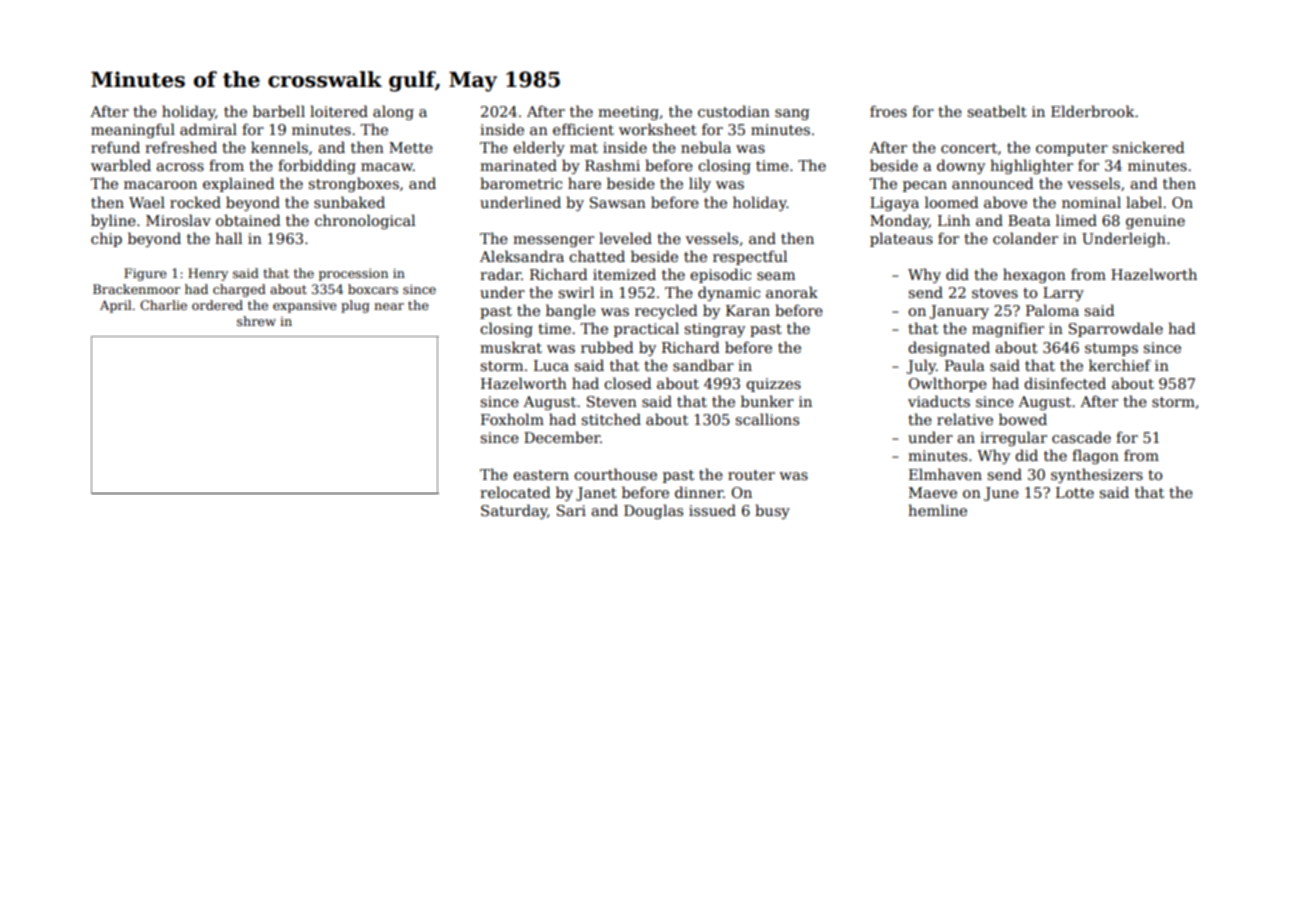  Describe the element at coordinates (514, 511) in the screenshot. I see `Saturday` at that location.
